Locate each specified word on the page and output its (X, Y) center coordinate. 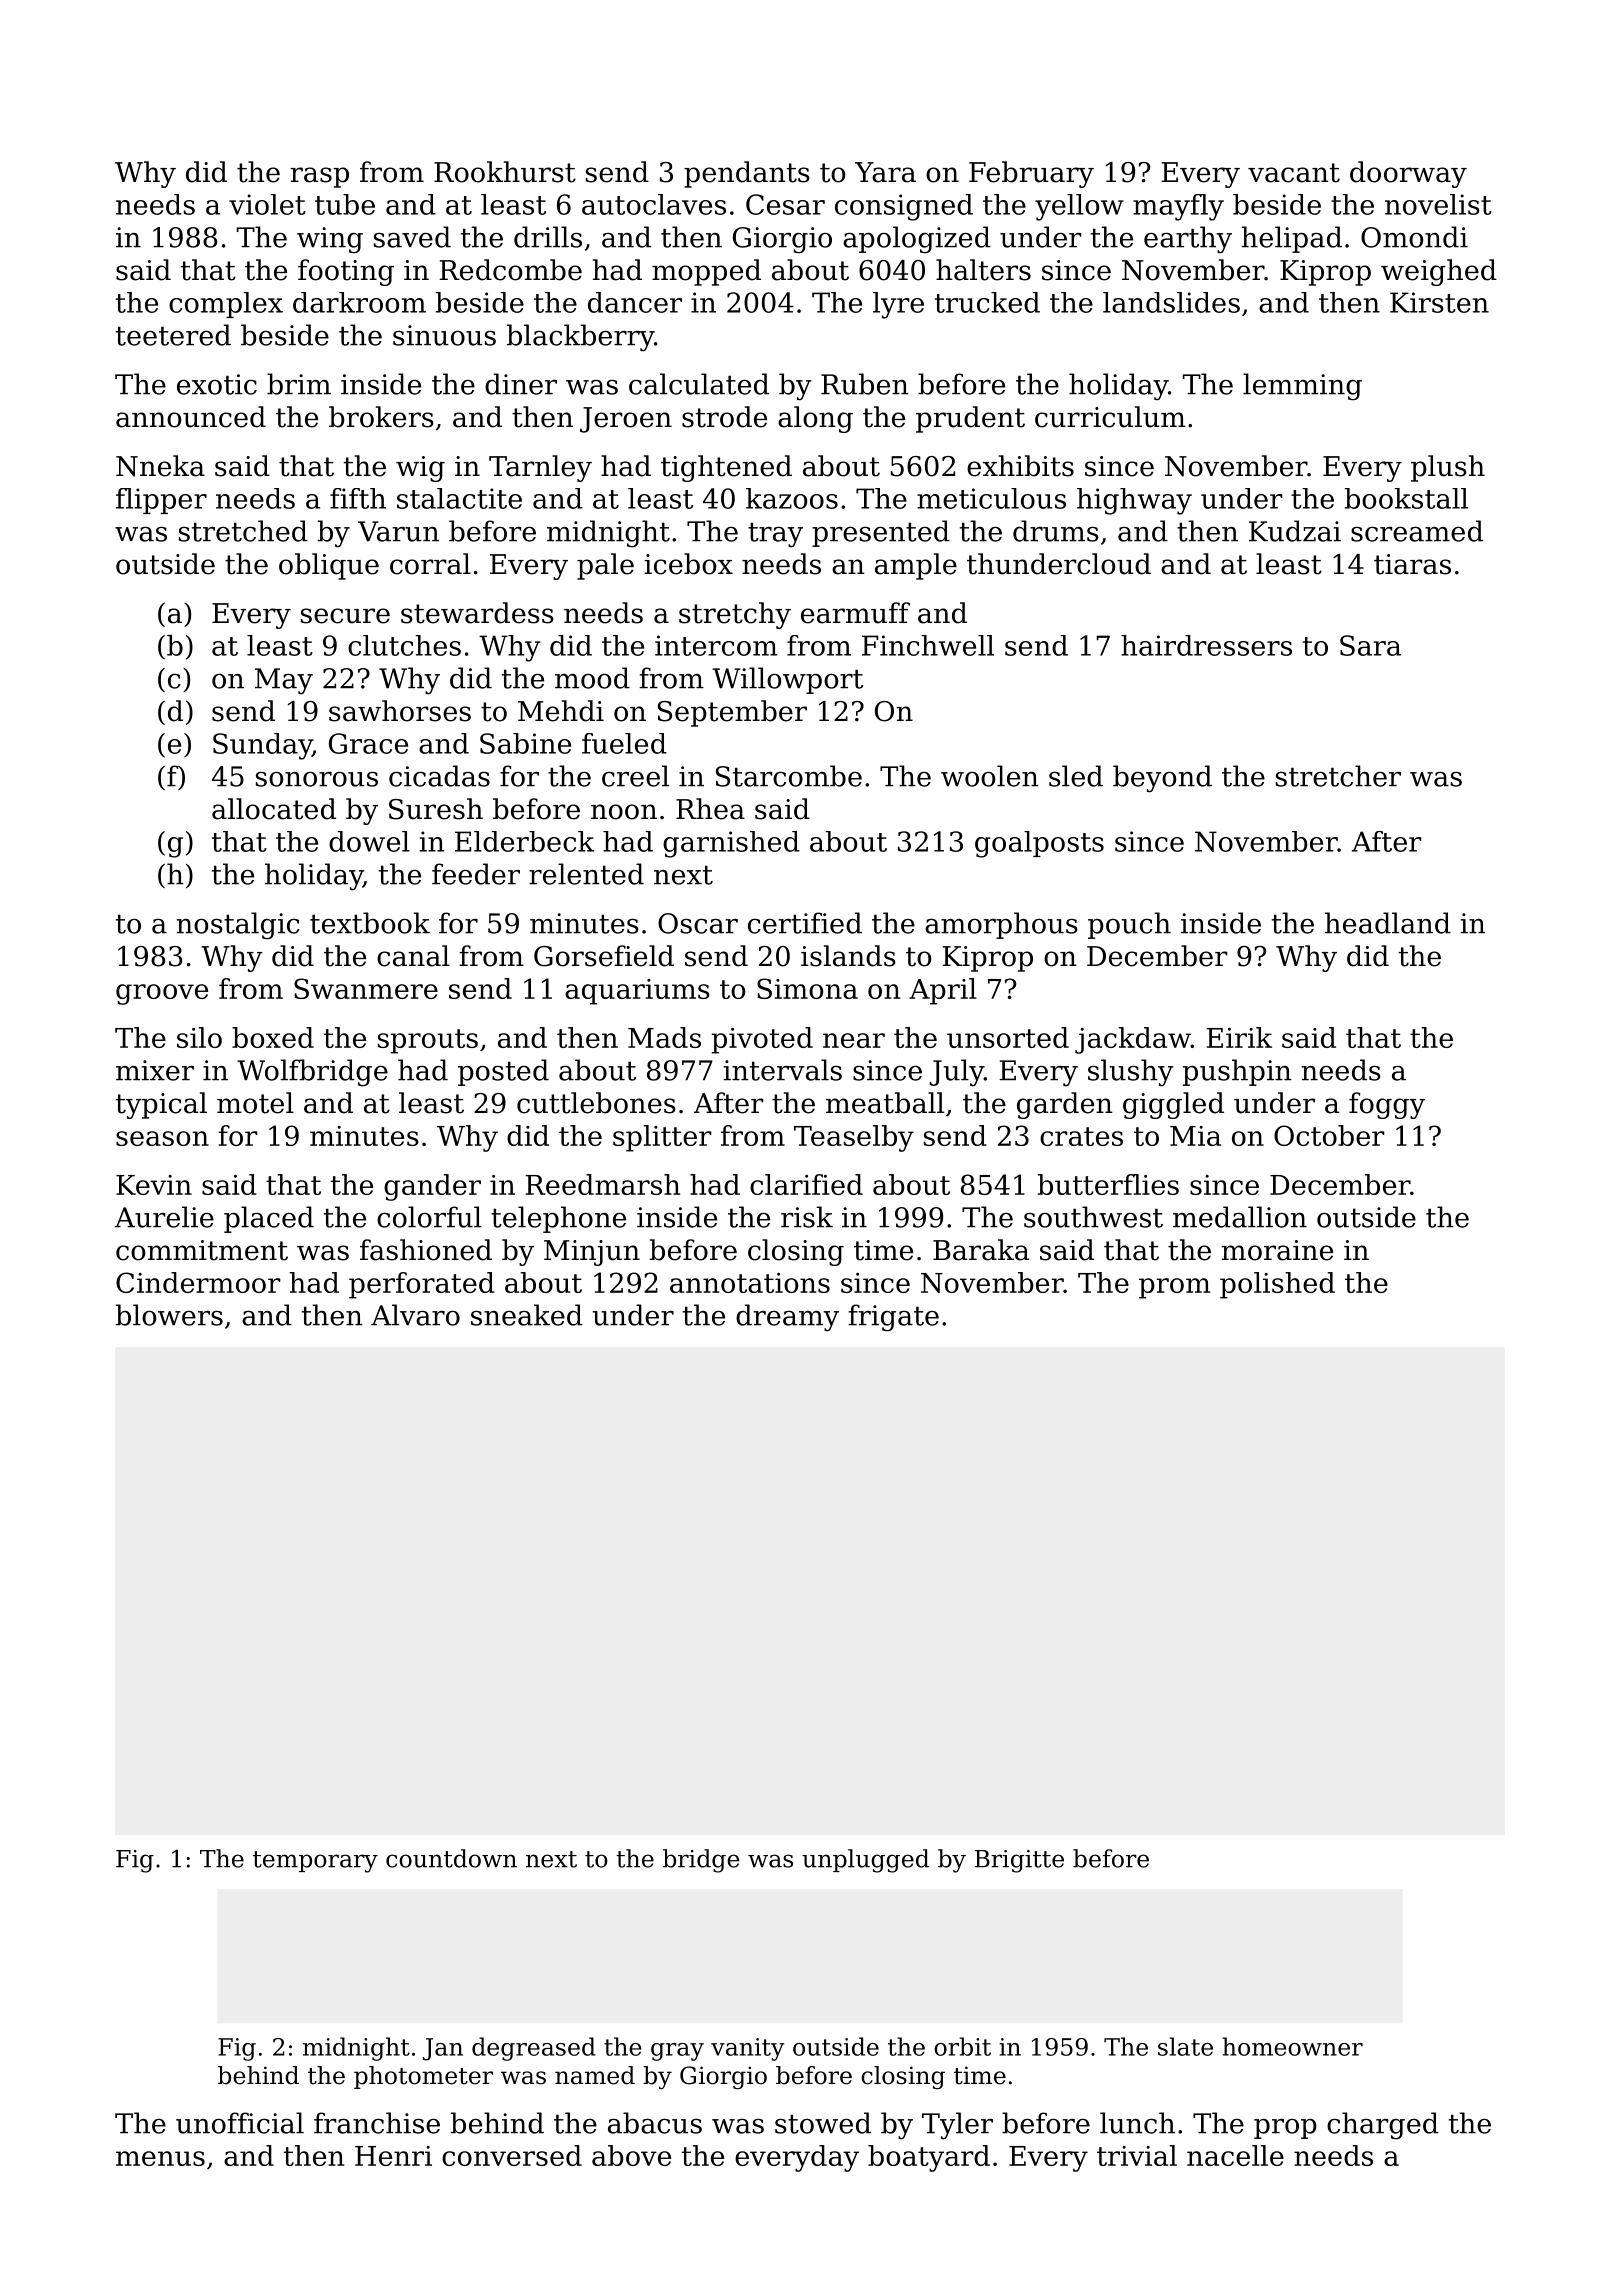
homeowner (1292, 2046)
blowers (169, 1315)
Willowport (787, 680)
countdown (451, 1858)
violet (267, 204)
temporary (315, 1862)
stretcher (1338, 776)
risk (807, 1217)
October (1329, 1135)
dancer (635, 302)
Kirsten (1439, 302)
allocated (274, 809)
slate (1185, 2046)
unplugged (865, 1861)
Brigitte (1019, 1861)
